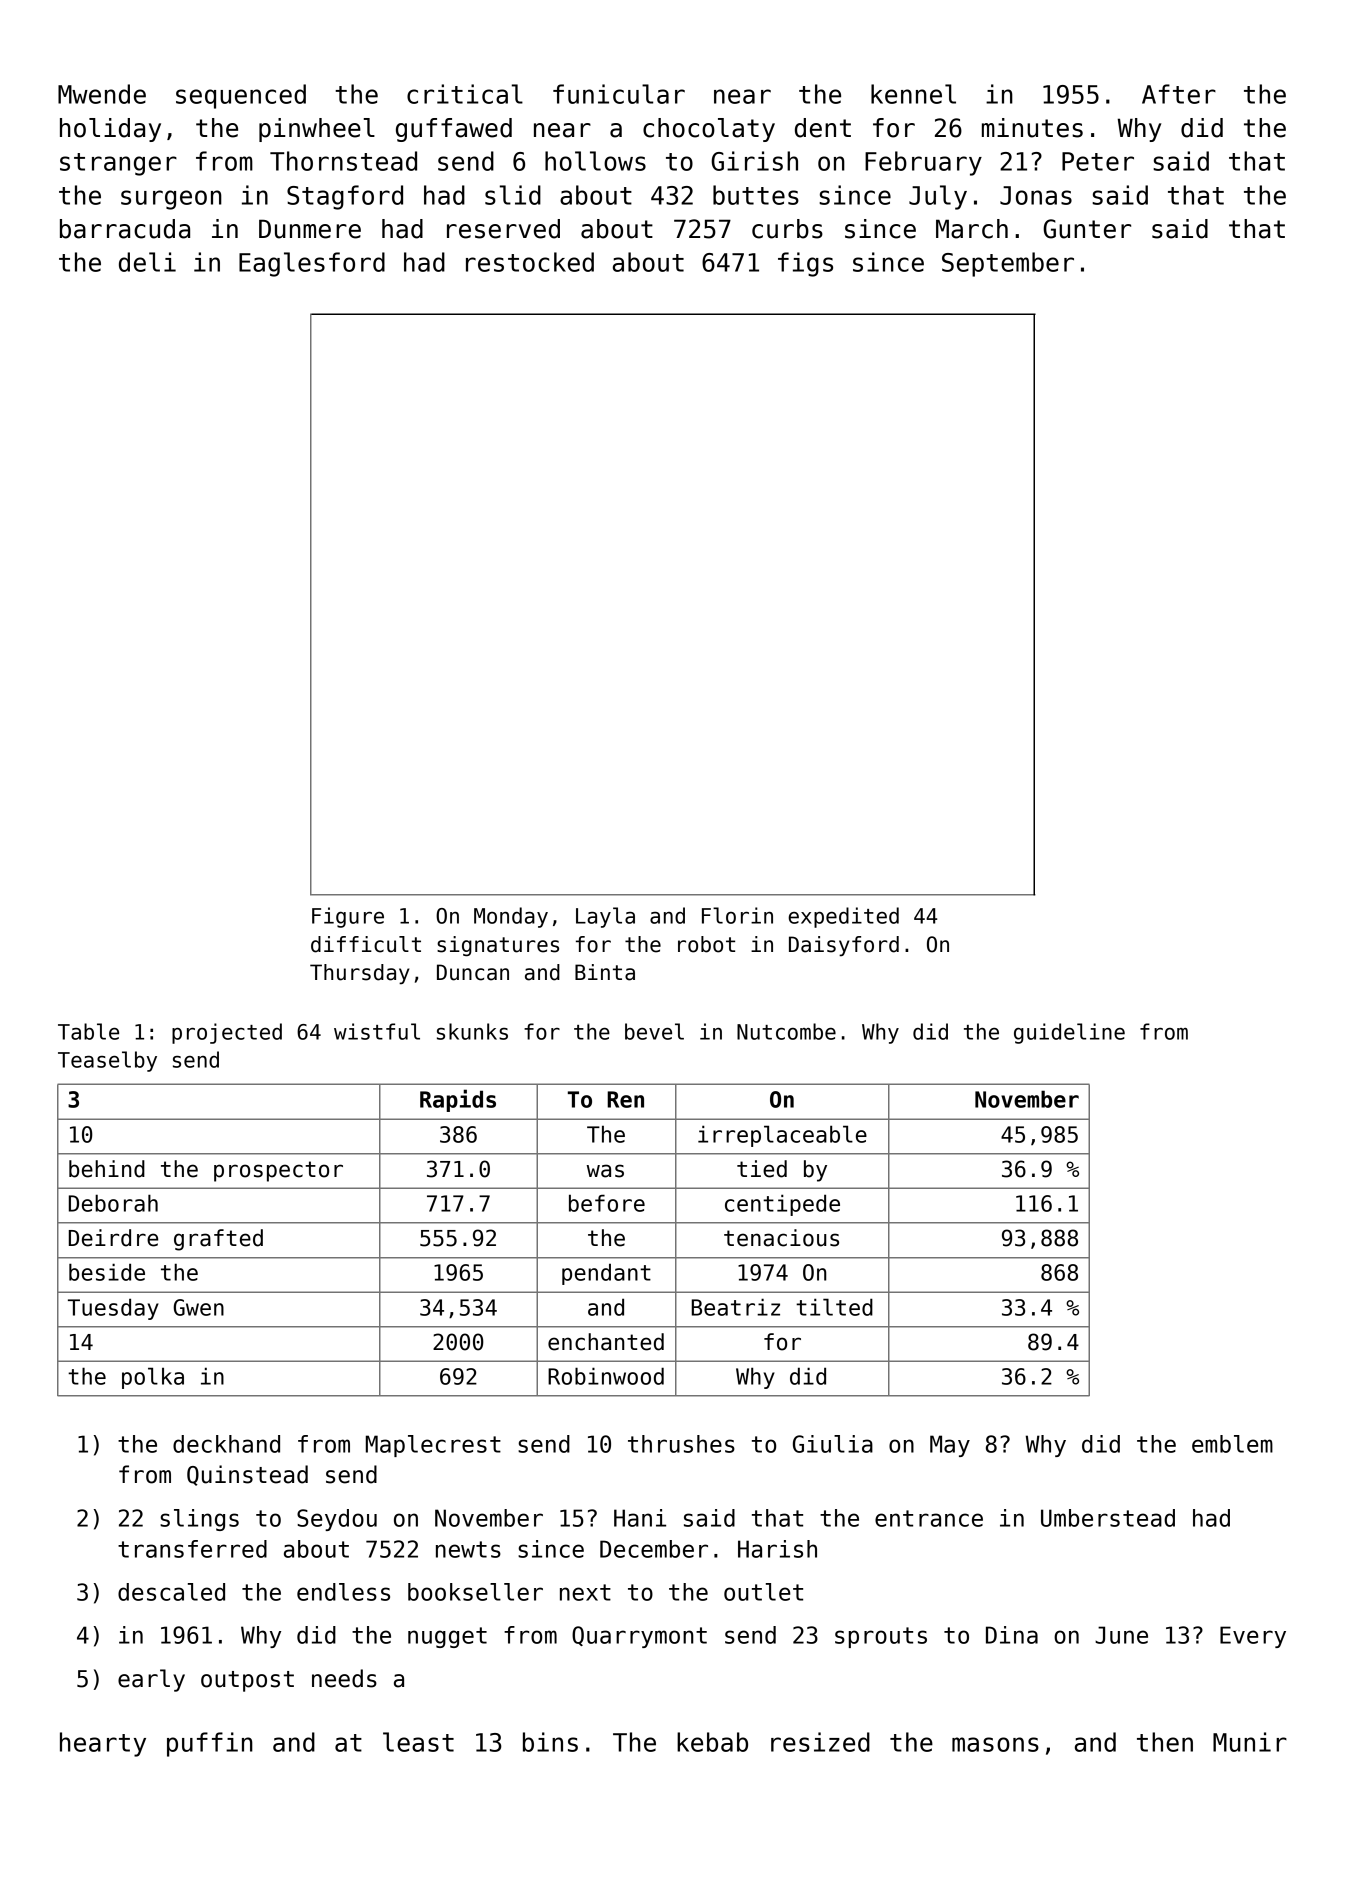 The height and width of the screenshot is (1902, 1345). I want to click on emblem, so click(1232, 1444).
